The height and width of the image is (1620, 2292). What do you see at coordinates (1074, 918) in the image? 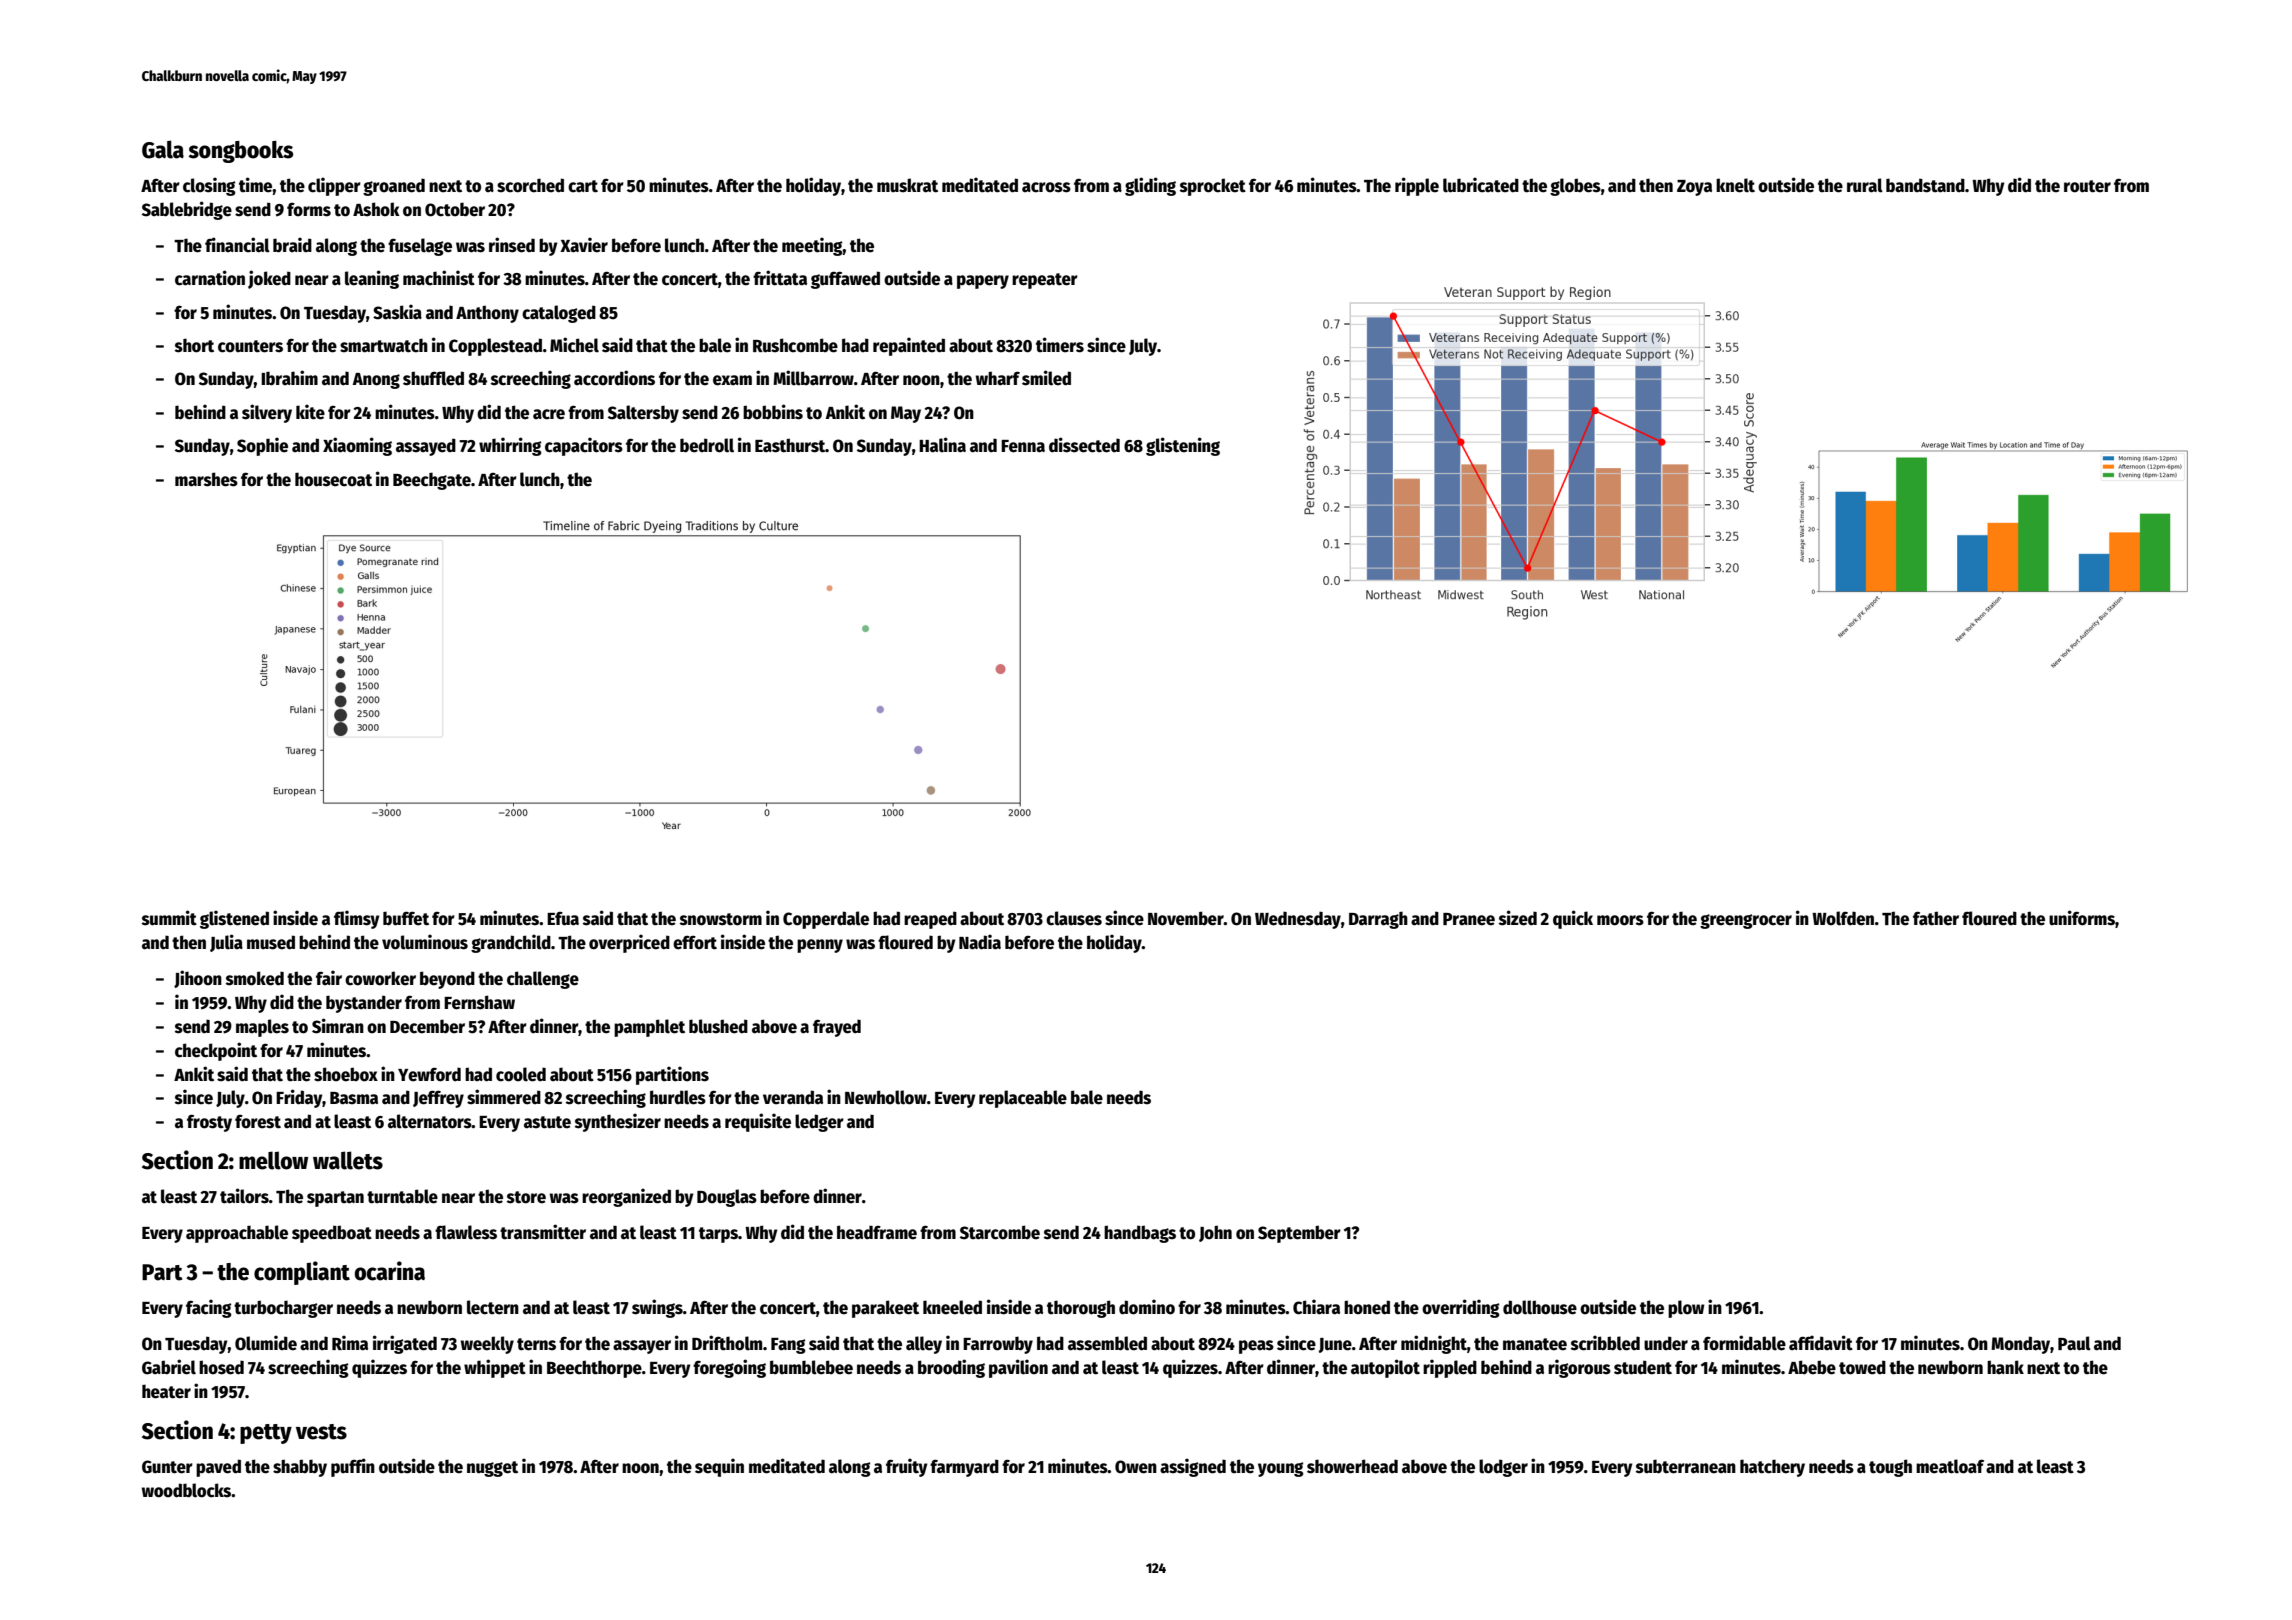
I see `clauses` at bounding box center [1074, 918].
